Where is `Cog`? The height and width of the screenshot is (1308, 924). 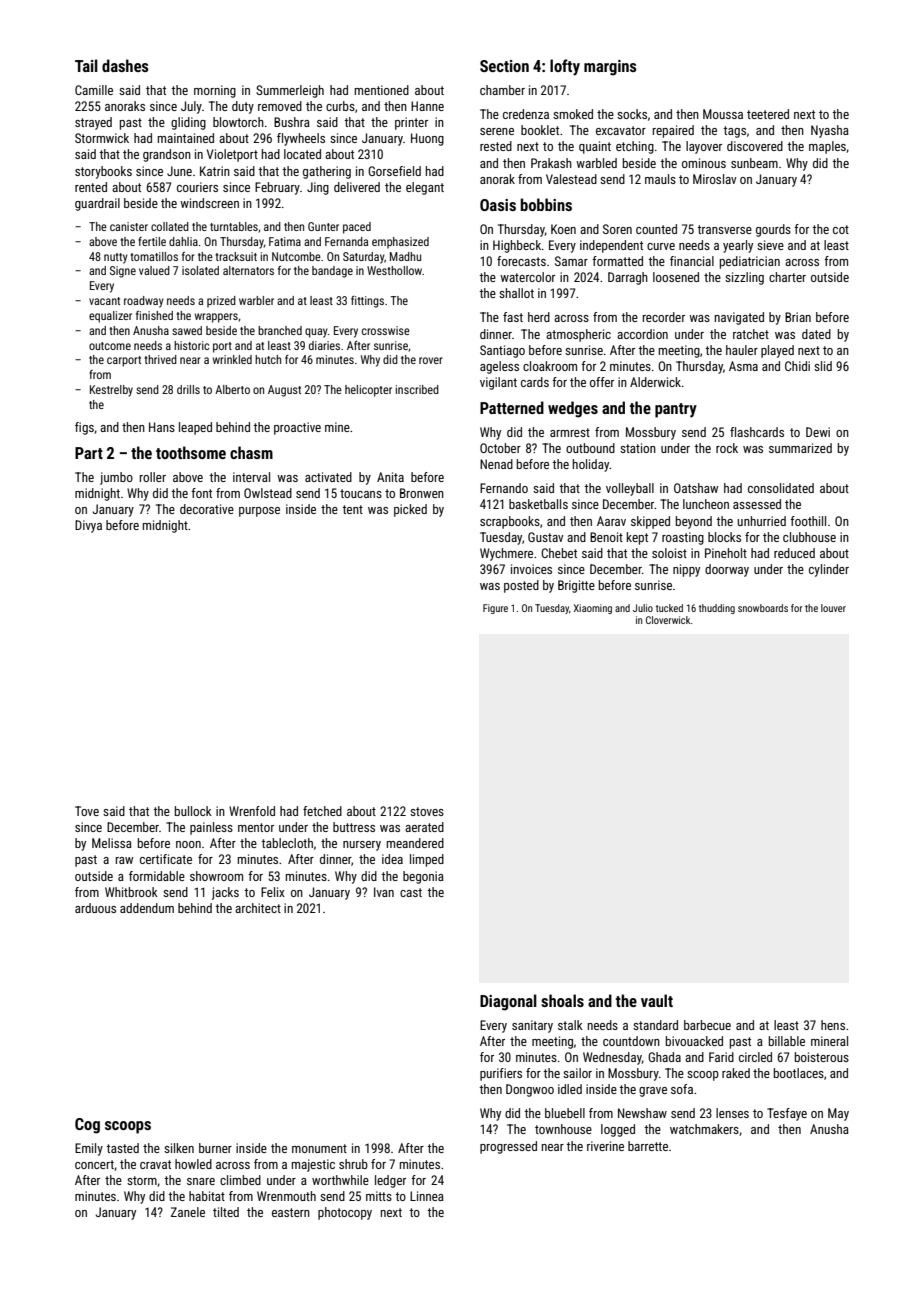 Cog is located at coordinates (87, 1126).
